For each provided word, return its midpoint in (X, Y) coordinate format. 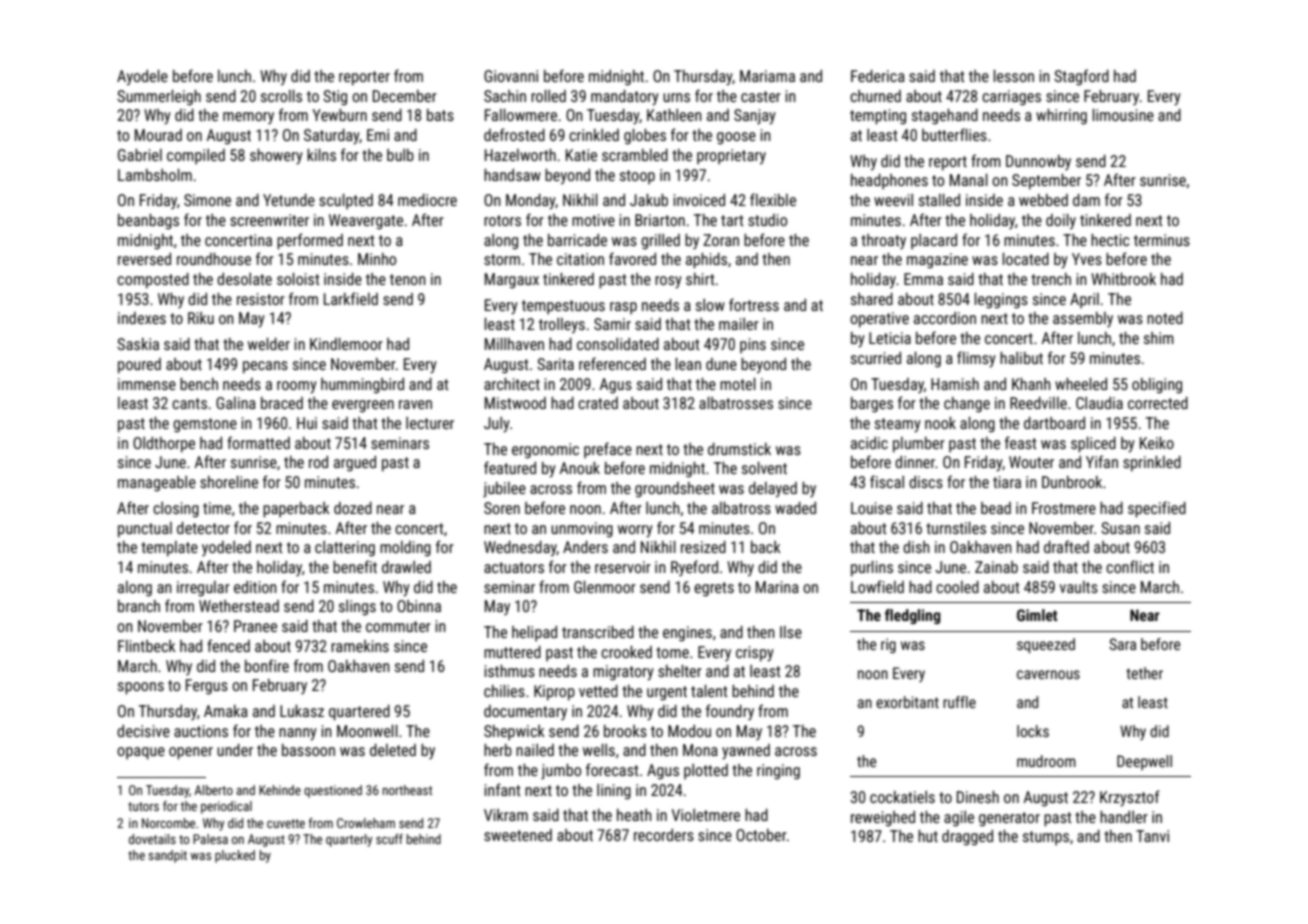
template (169, 549)
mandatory (625, 98)
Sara (1122, 644)
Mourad (158, 135)
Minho (377, 259)
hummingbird (362, 386)
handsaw (512, 175)
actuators (514, 567)
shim (1159, 338)
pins (753, 346)
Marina (777, 587)
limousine (1123, 115)
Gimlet (1037, 615)
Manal (969, 180)
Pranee (255, 626)
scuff (389, 839)
